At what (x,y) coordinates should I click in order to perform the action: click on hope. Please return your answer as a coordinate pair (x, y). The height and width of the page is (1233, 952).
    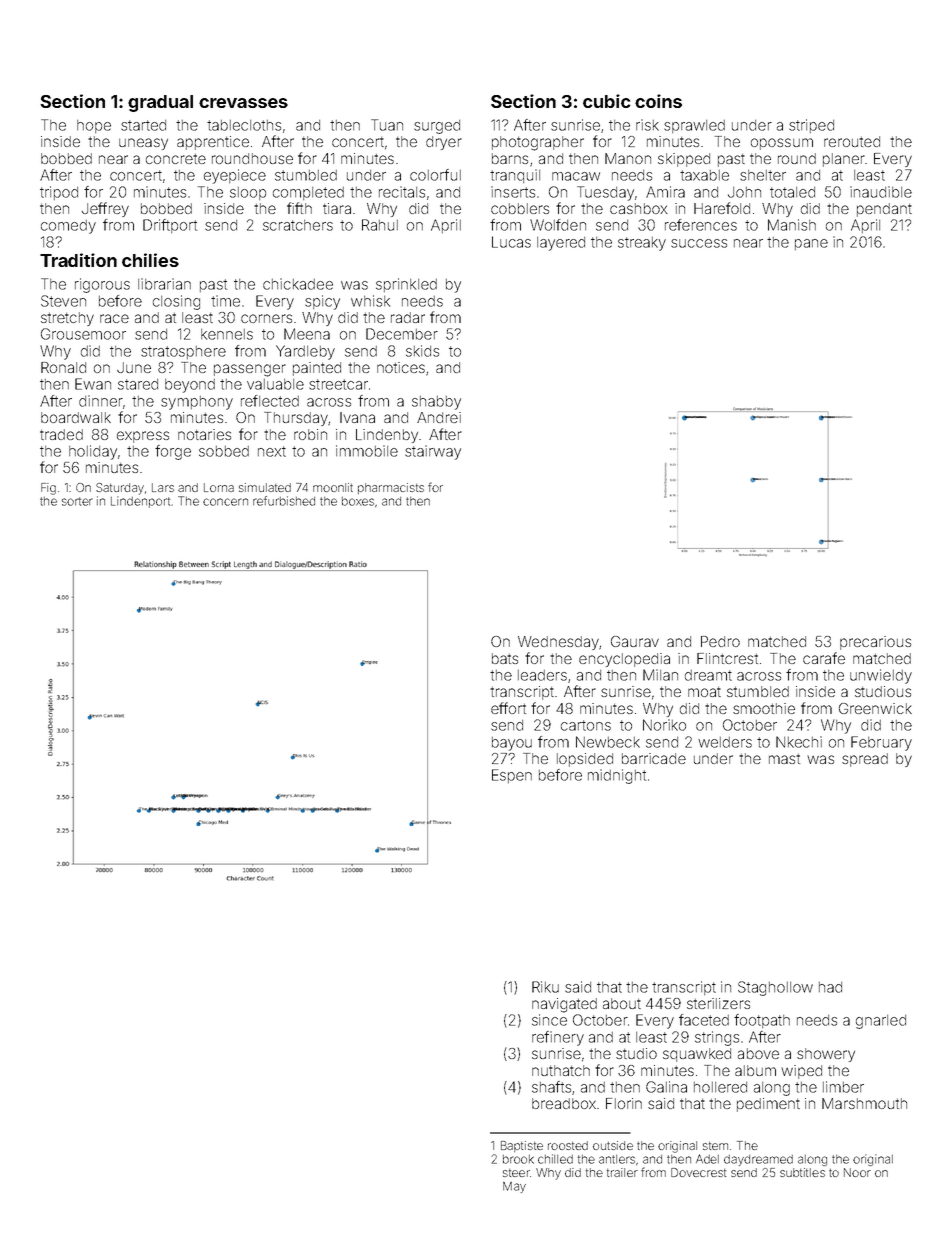
    Looking at the image, I should click on (94, 126).
